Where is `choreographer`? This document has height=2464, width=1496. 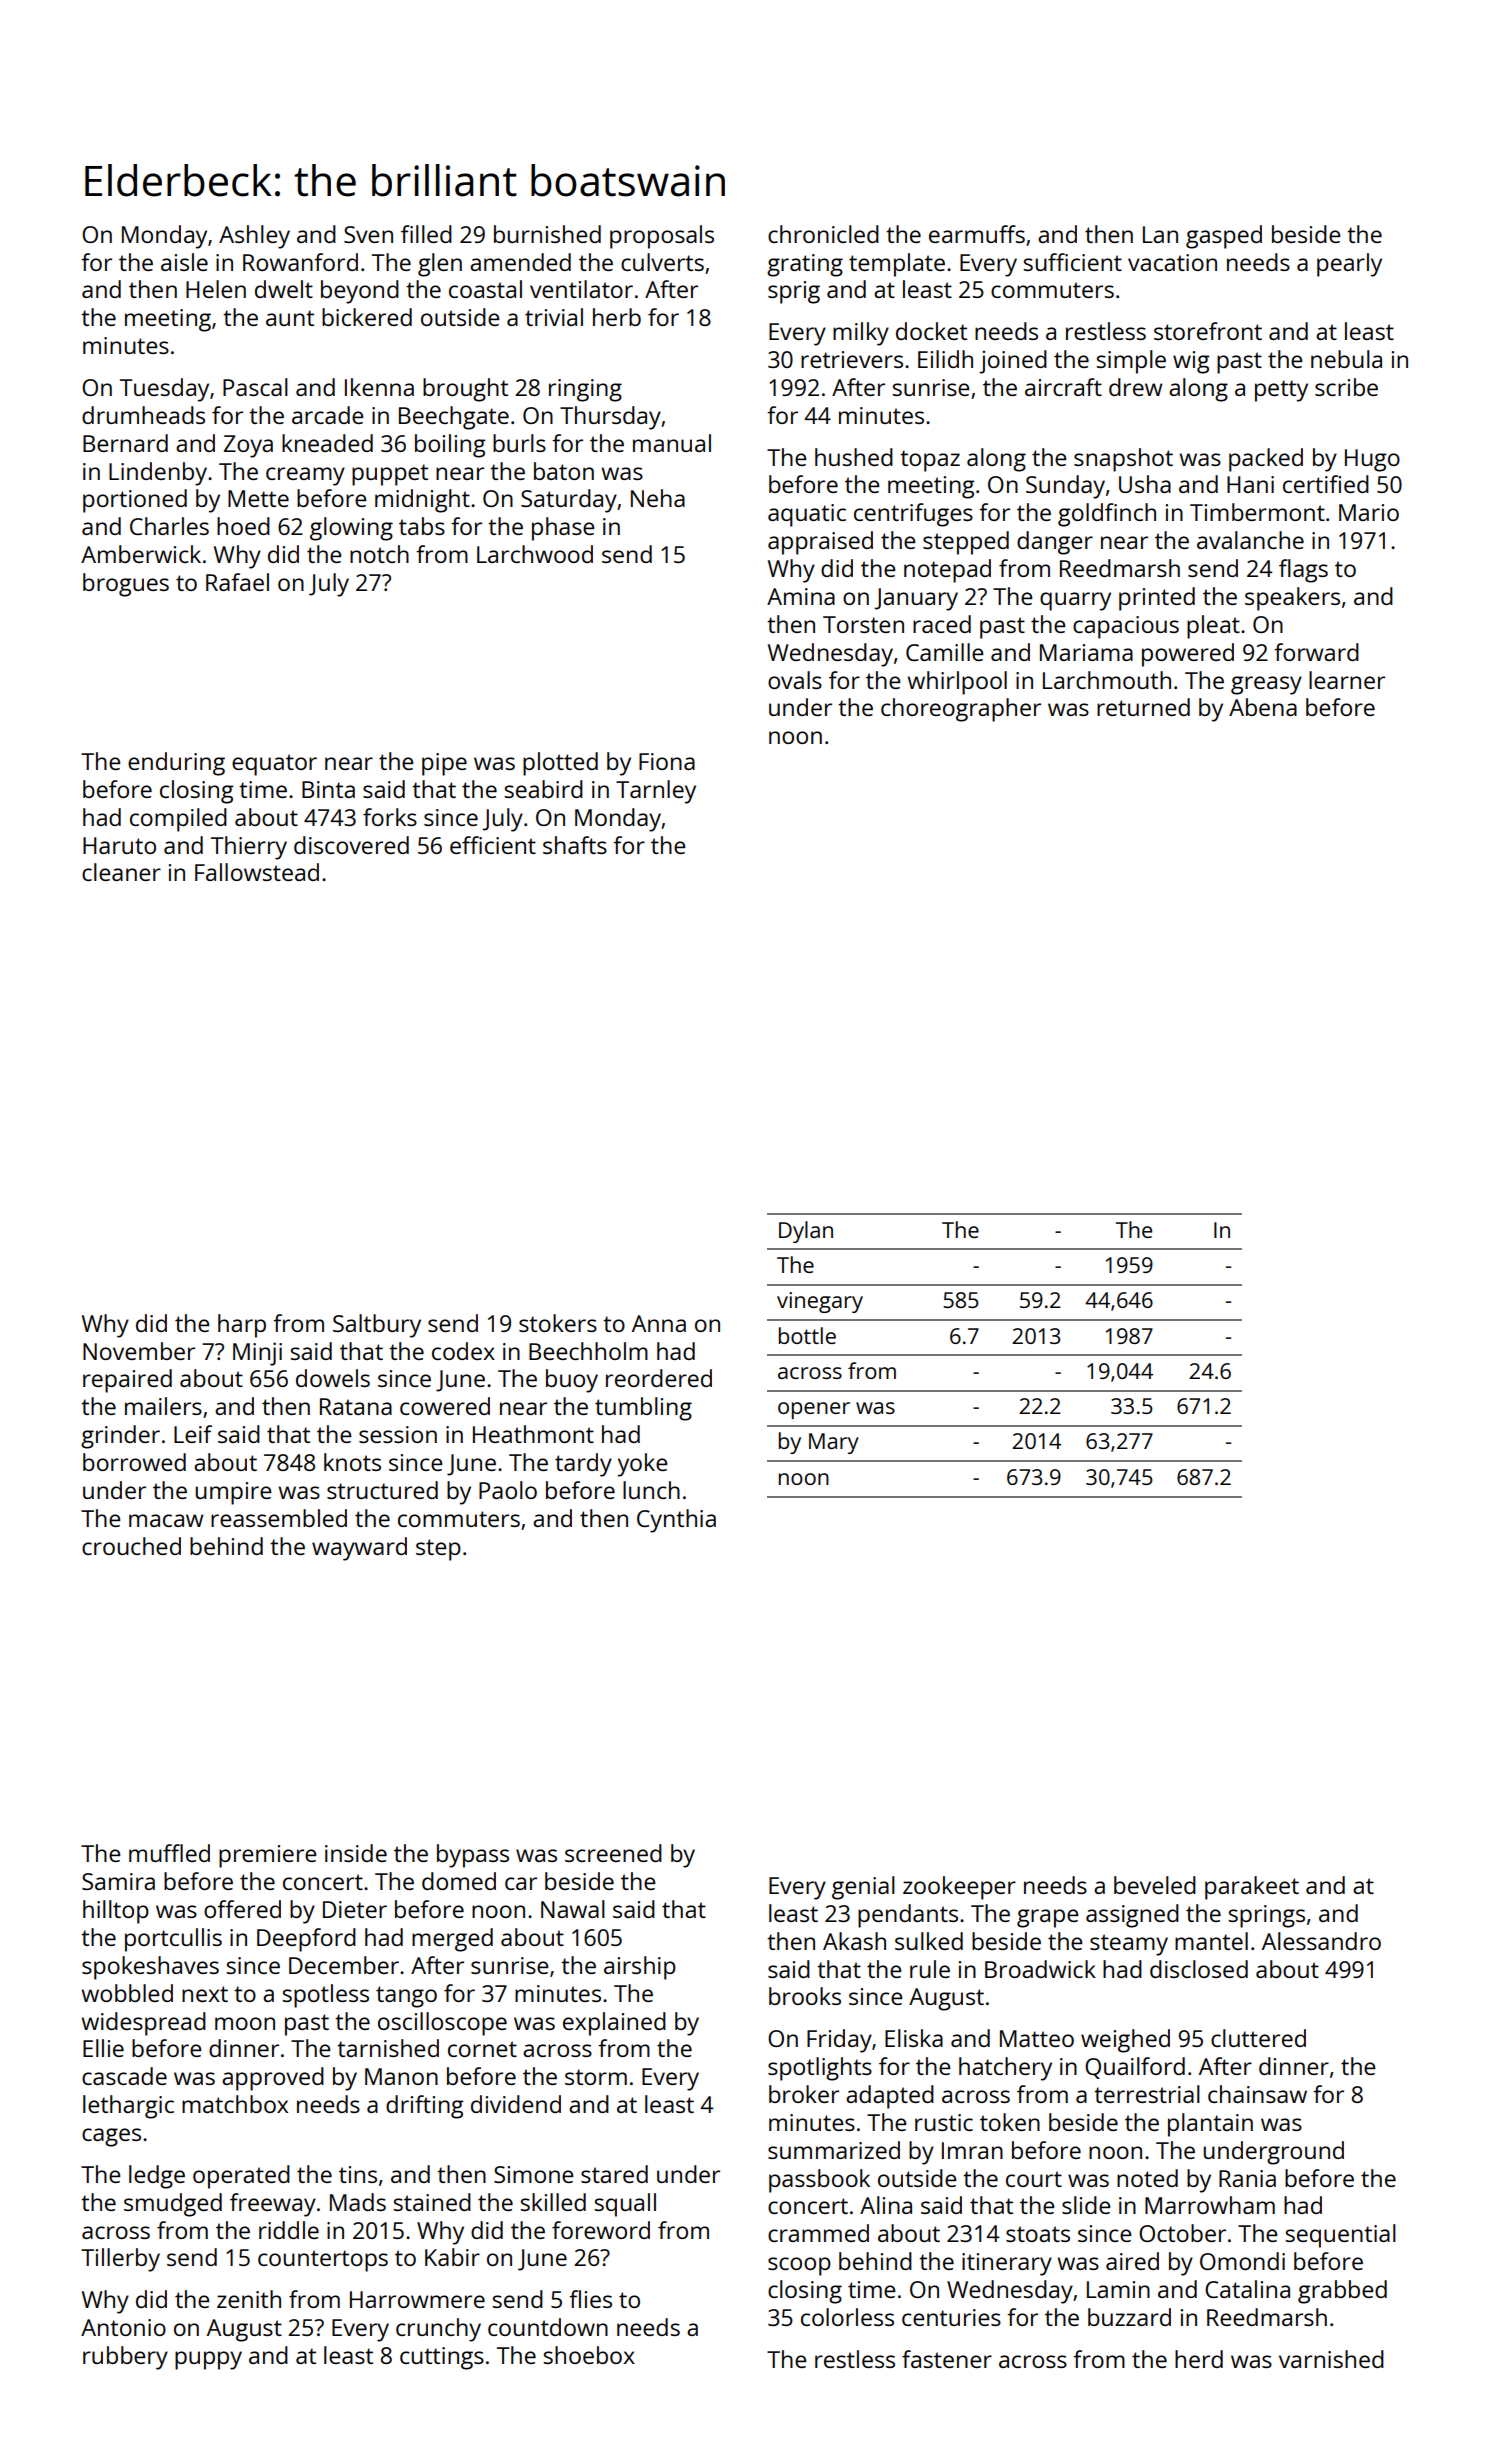 choreographer is located at coordinates (961, 710).
